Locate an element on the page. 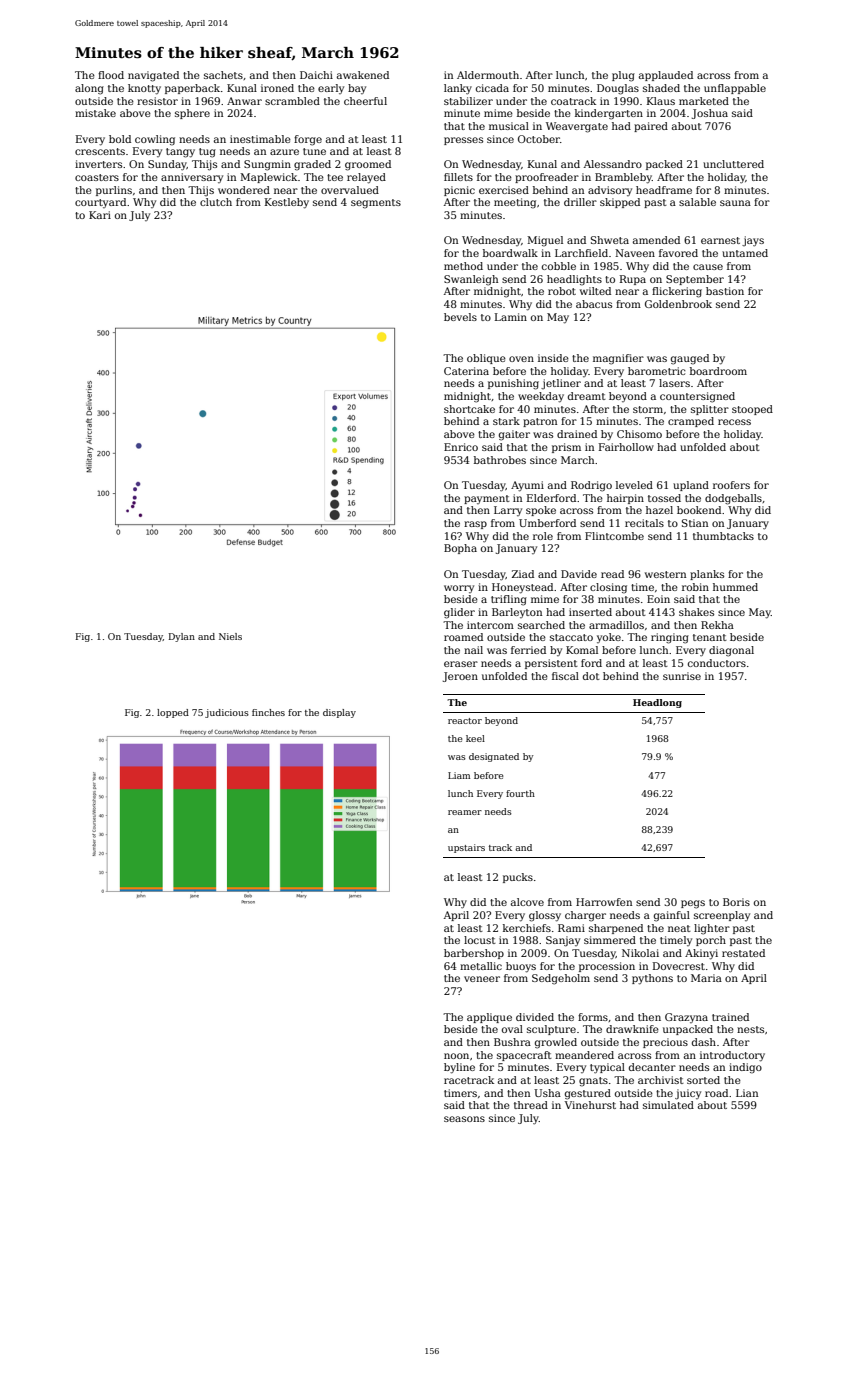  plug is located at coordinates (623, 76).
